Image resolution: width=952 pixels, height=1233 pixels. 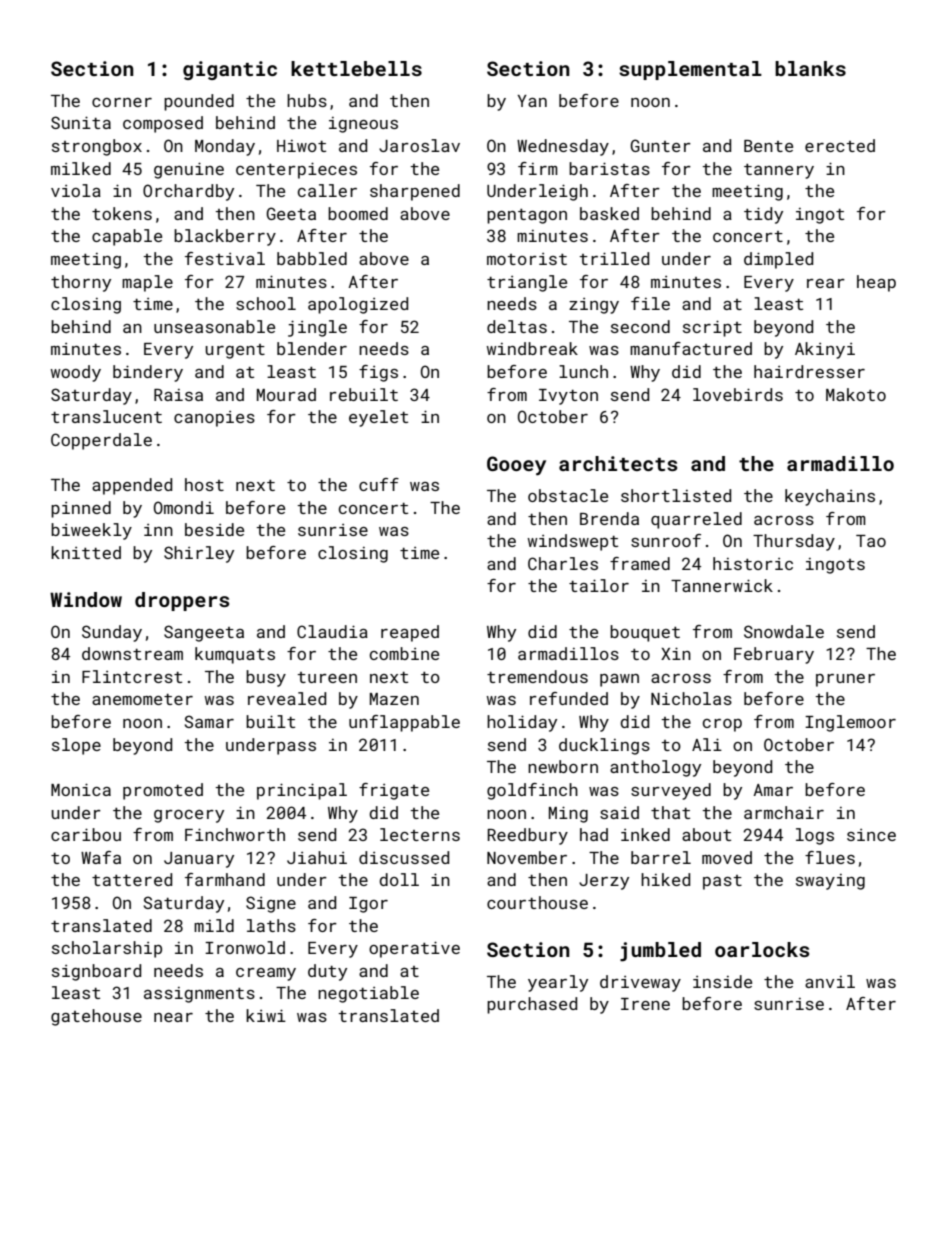 What do you see at coordinates (86, 834) in the image?
I see `caribou` at bounding box center [86, 834].
